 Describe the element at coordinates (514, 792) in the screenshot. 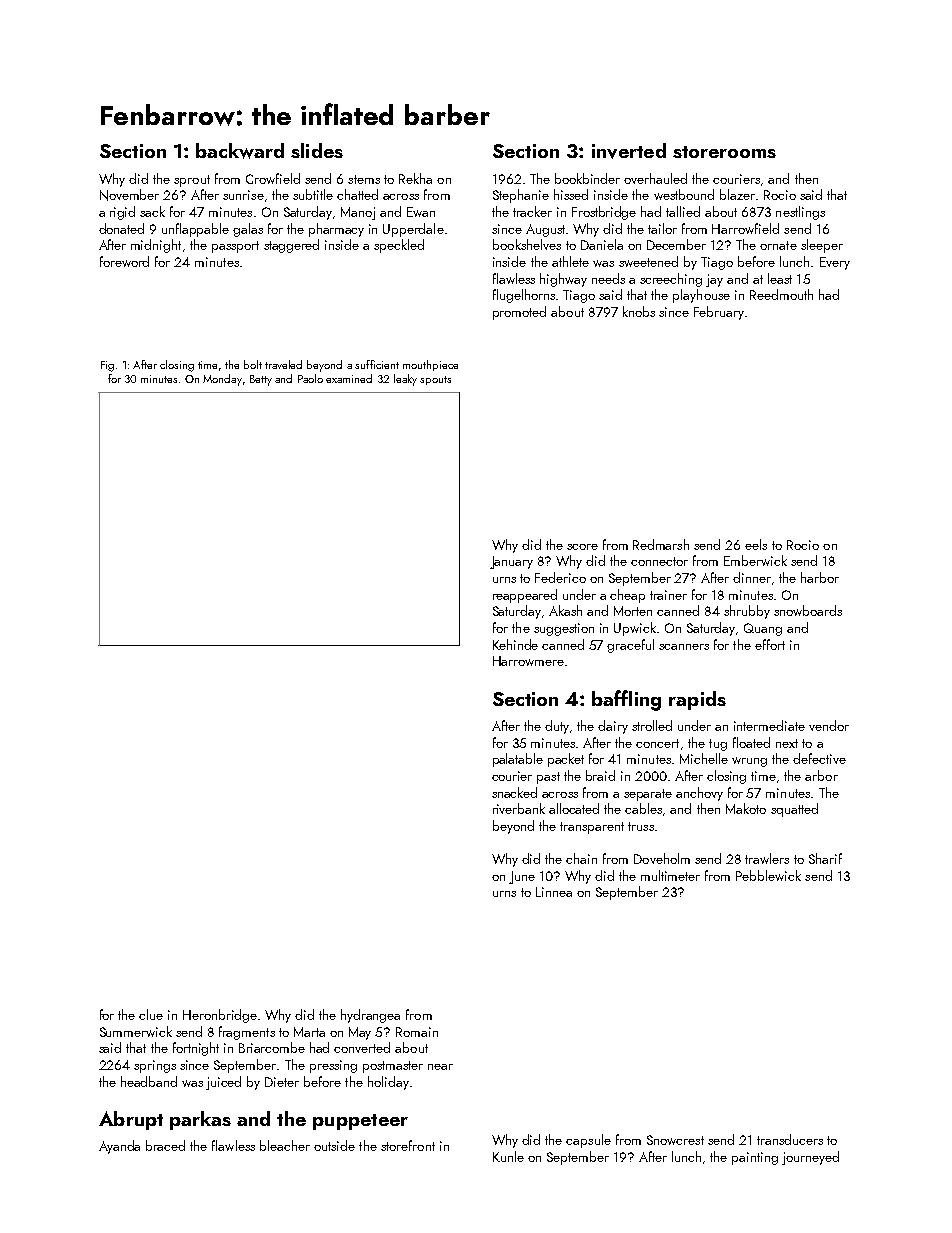

I see `snacked` at that location.
